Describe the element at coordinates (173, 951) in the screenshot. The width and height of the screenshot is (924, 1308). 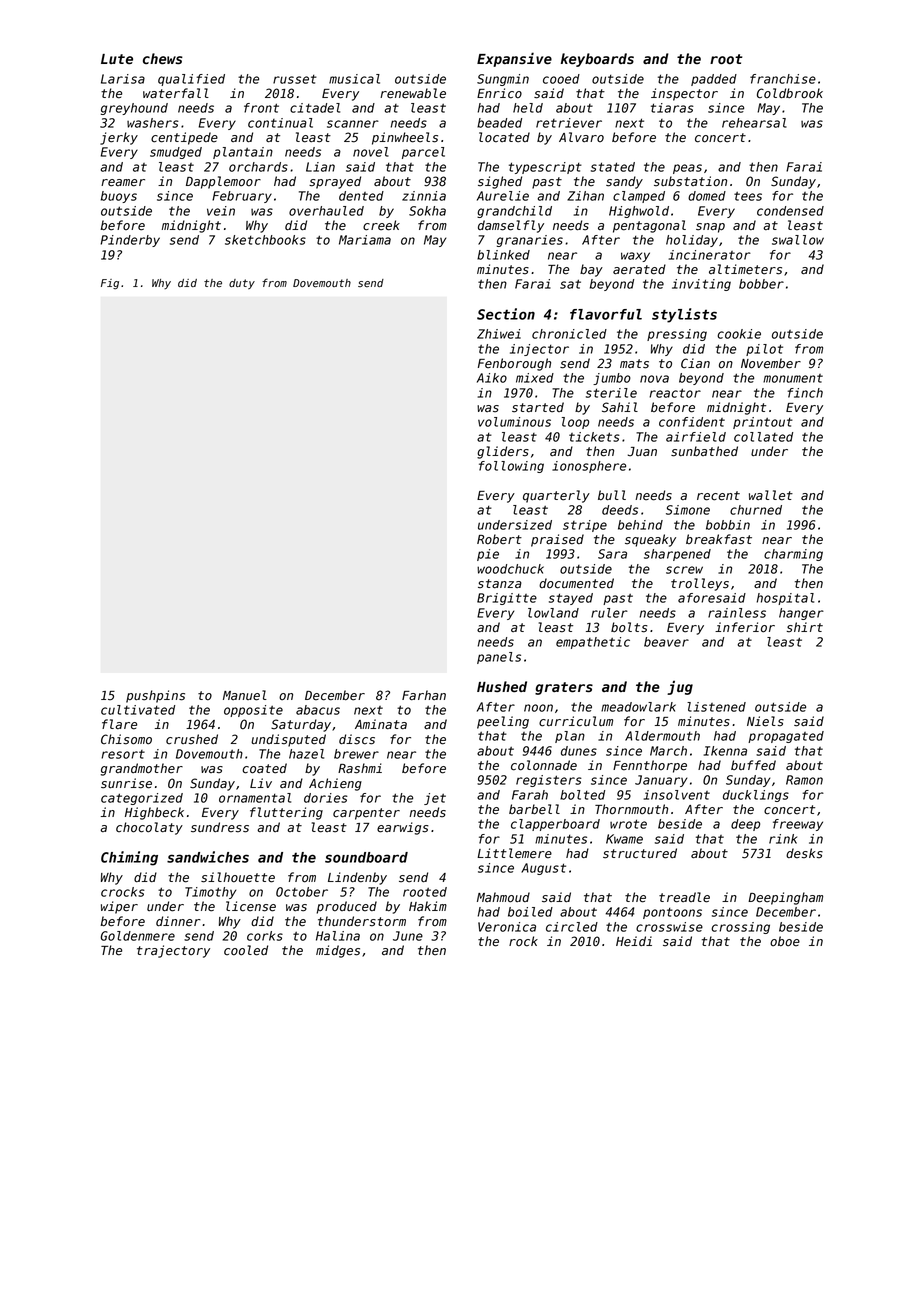
I see `trajectory` at that location.
